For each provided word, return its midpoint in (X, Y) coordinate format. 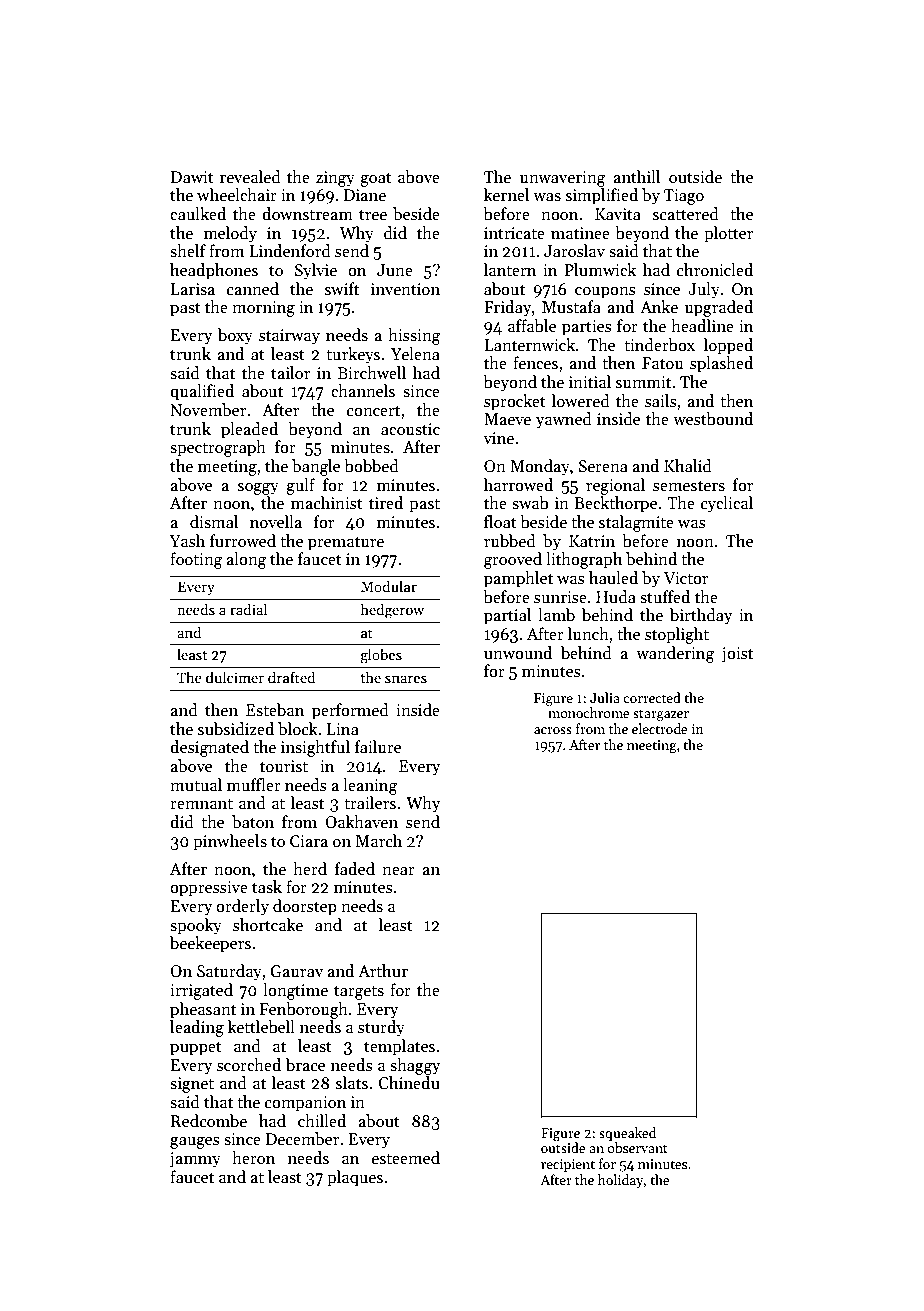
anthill (636, 177)
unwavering (562, 179)
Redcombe (209, 1121)
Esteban (275, 710)
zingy (335, 179)
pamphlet (518, 579)
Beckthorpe (615, 504)
